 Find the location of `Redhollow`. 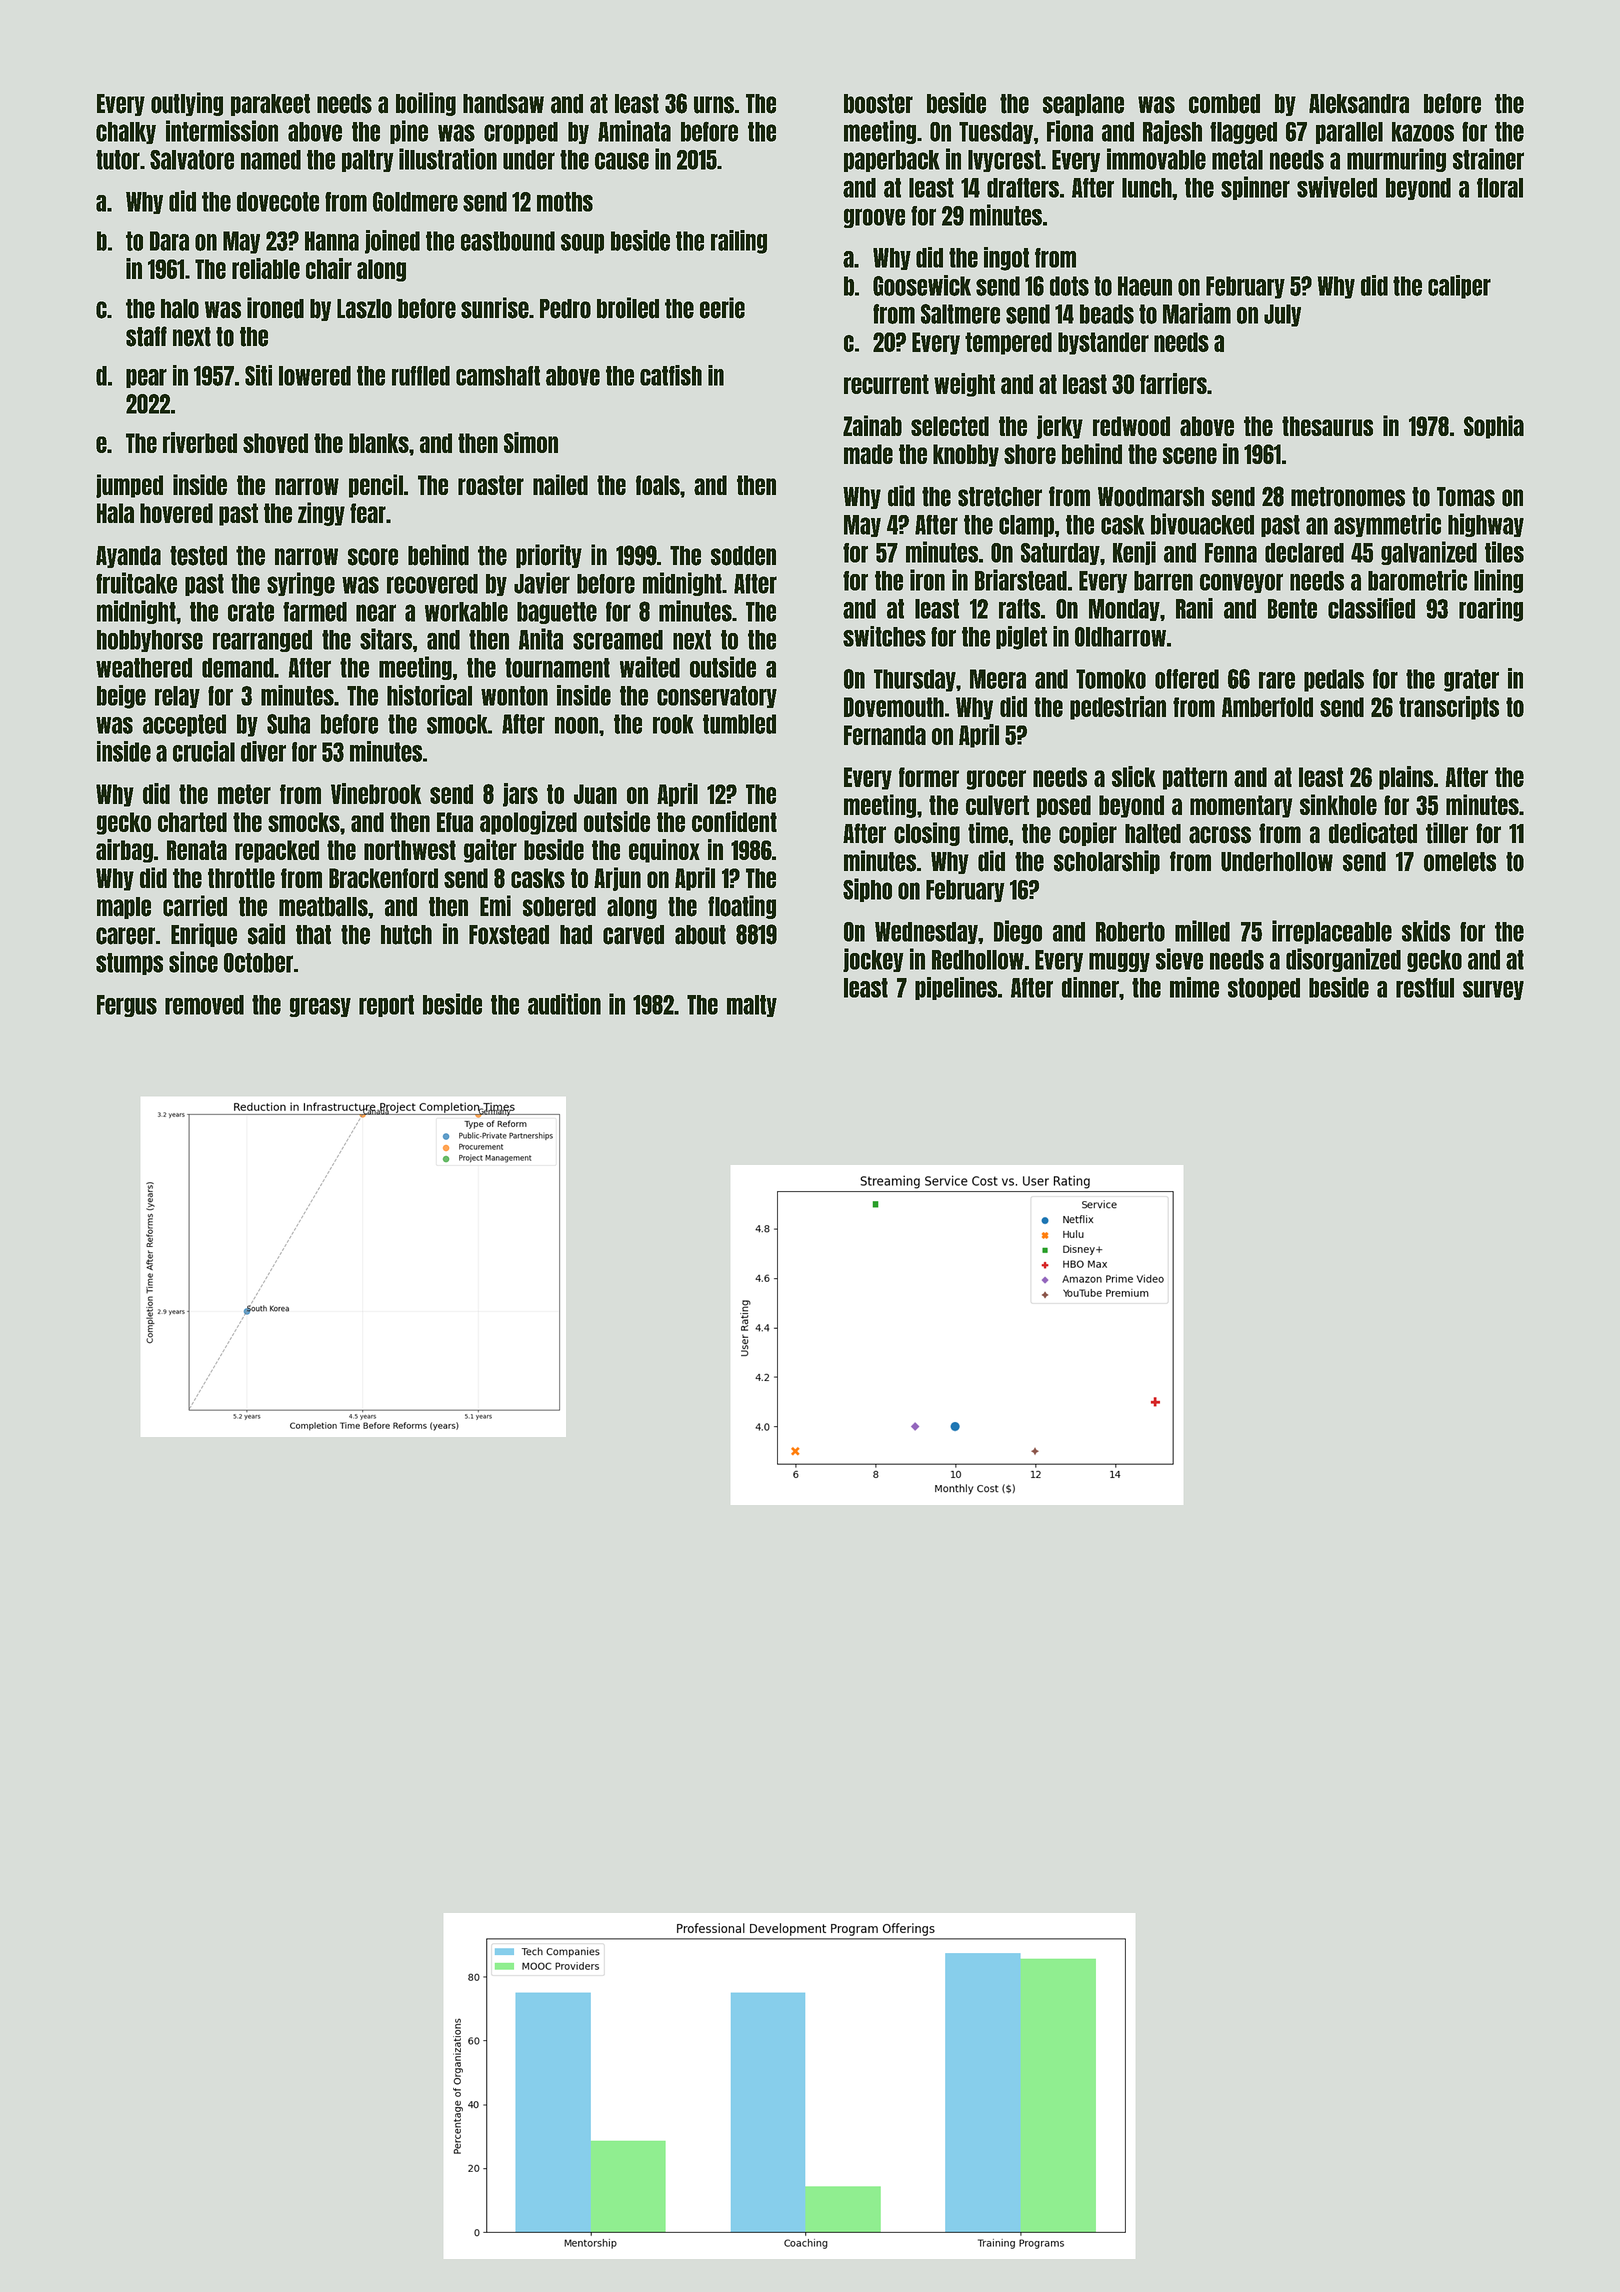

Redhollow is located at coordinates (978, 960).
